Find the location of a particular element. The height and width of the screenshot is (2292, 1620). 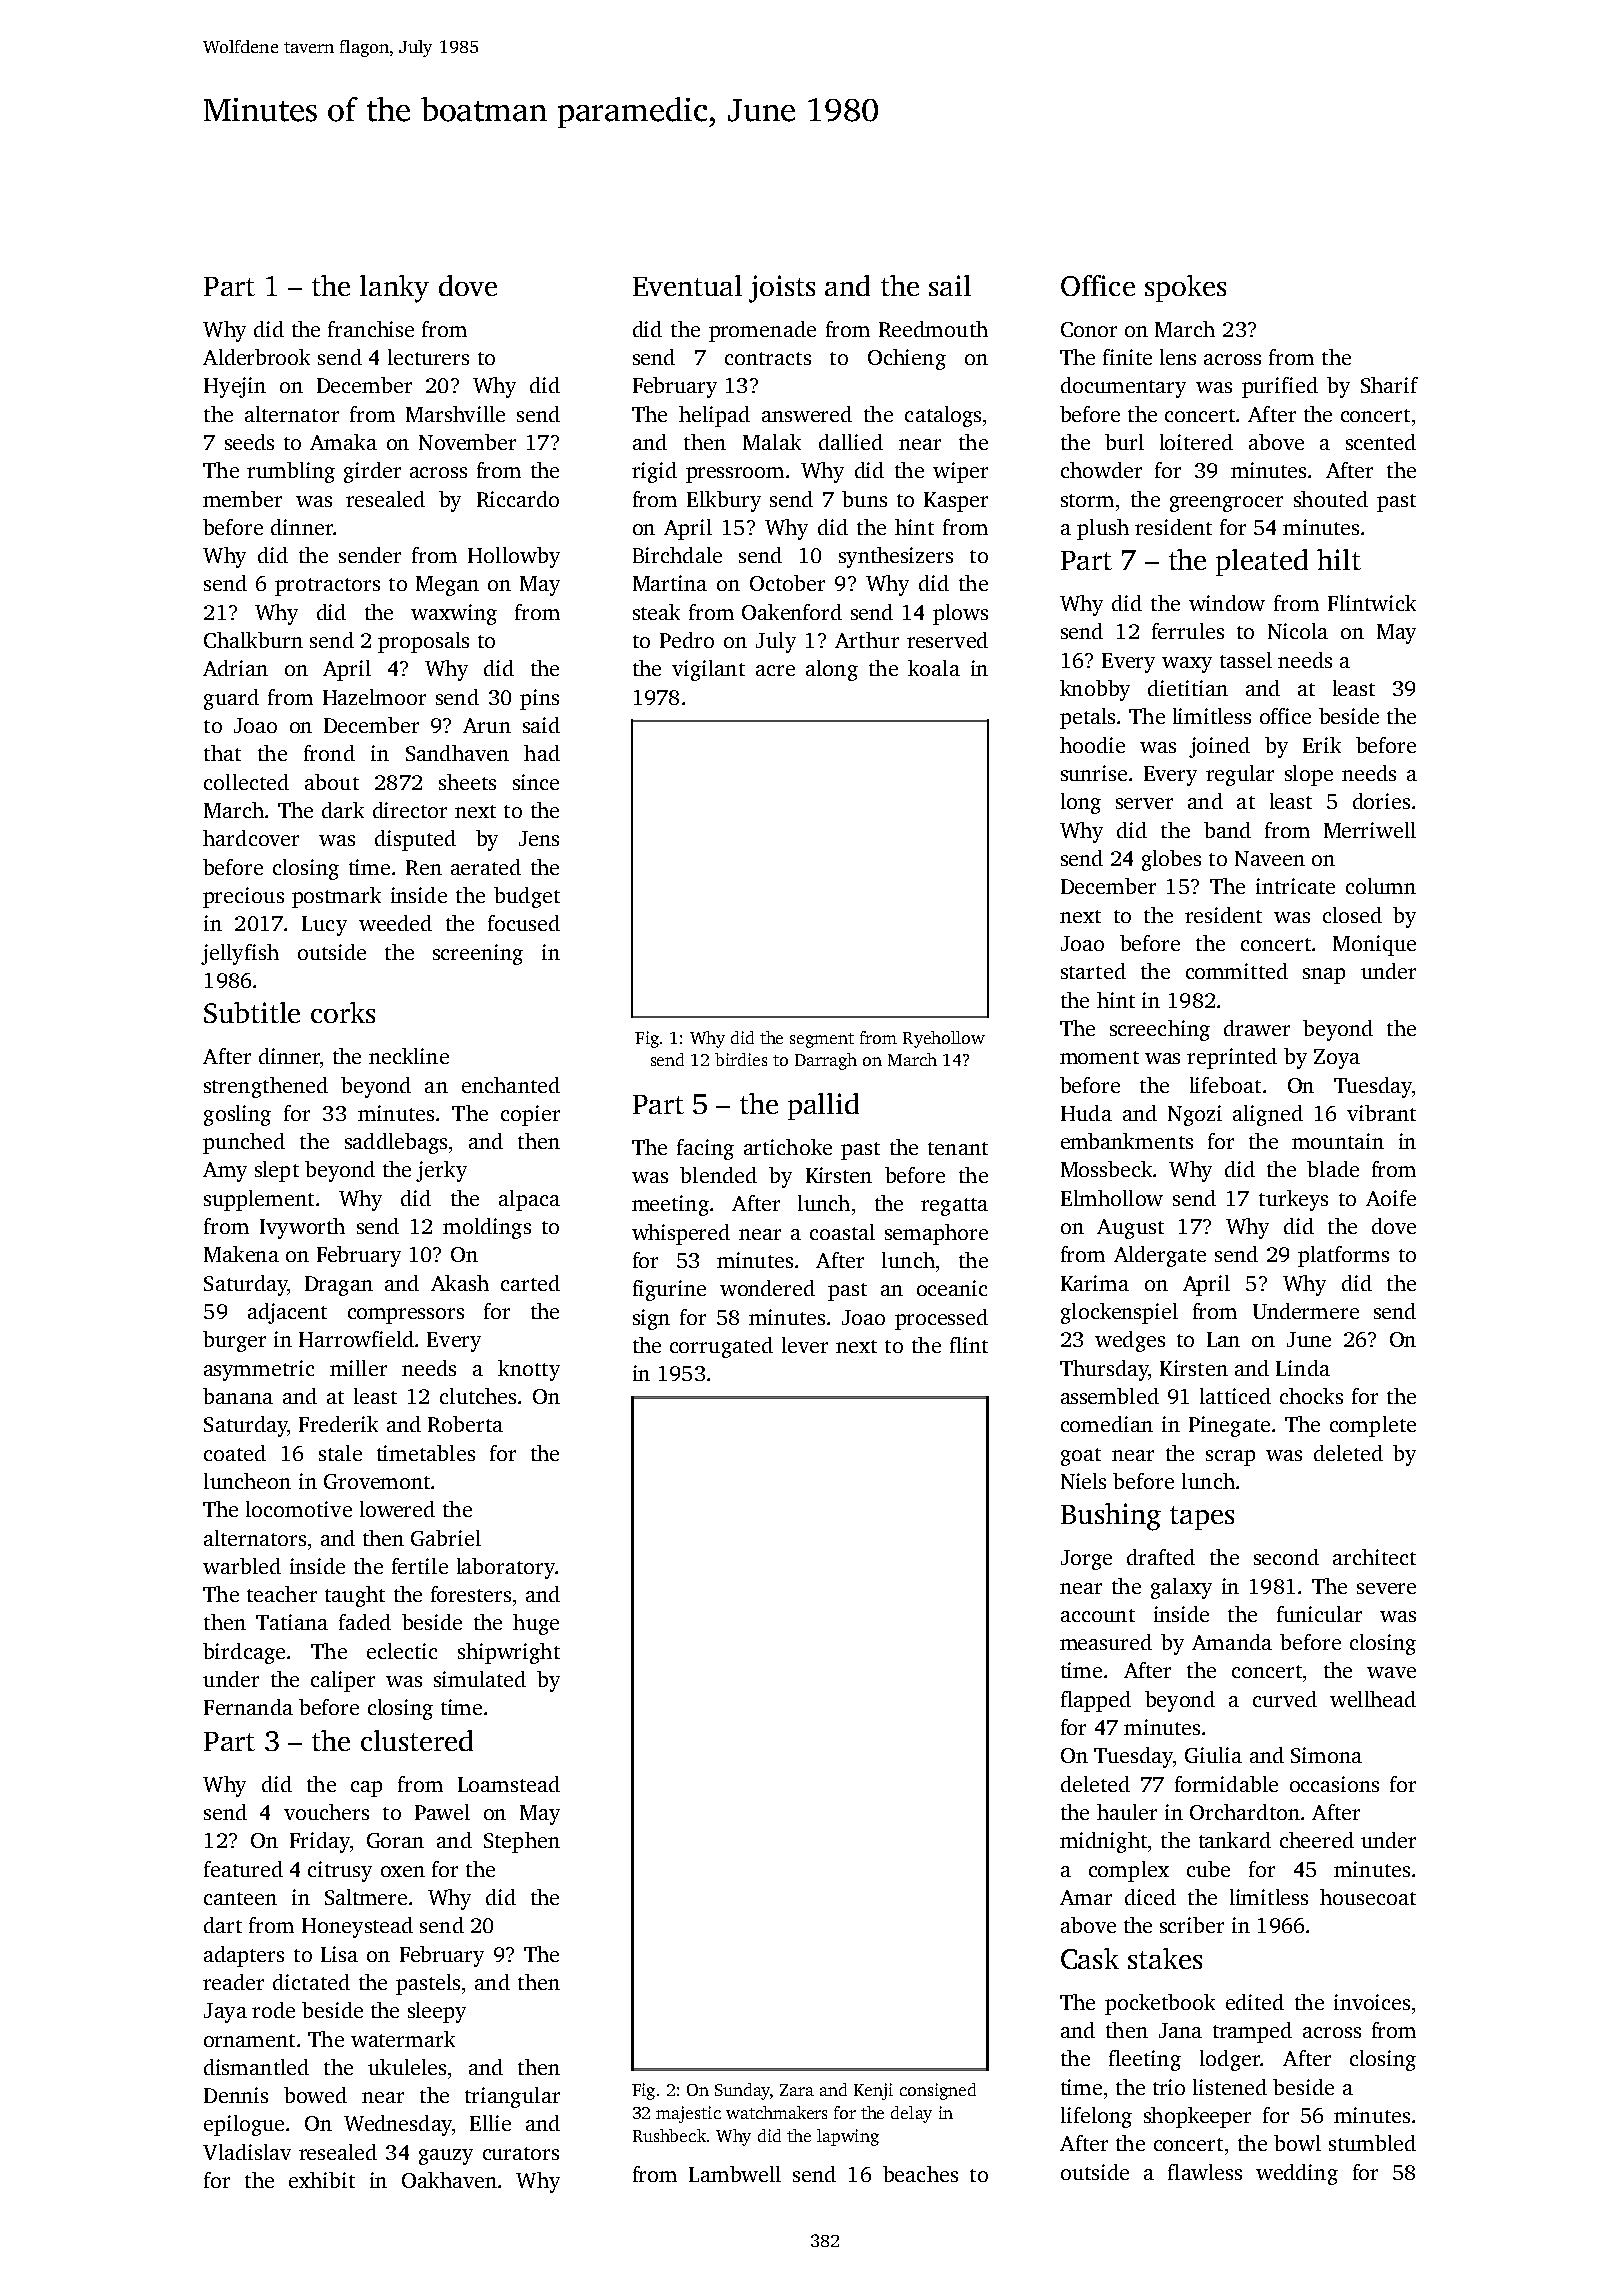

joists is located at coordinates (782, 289).
